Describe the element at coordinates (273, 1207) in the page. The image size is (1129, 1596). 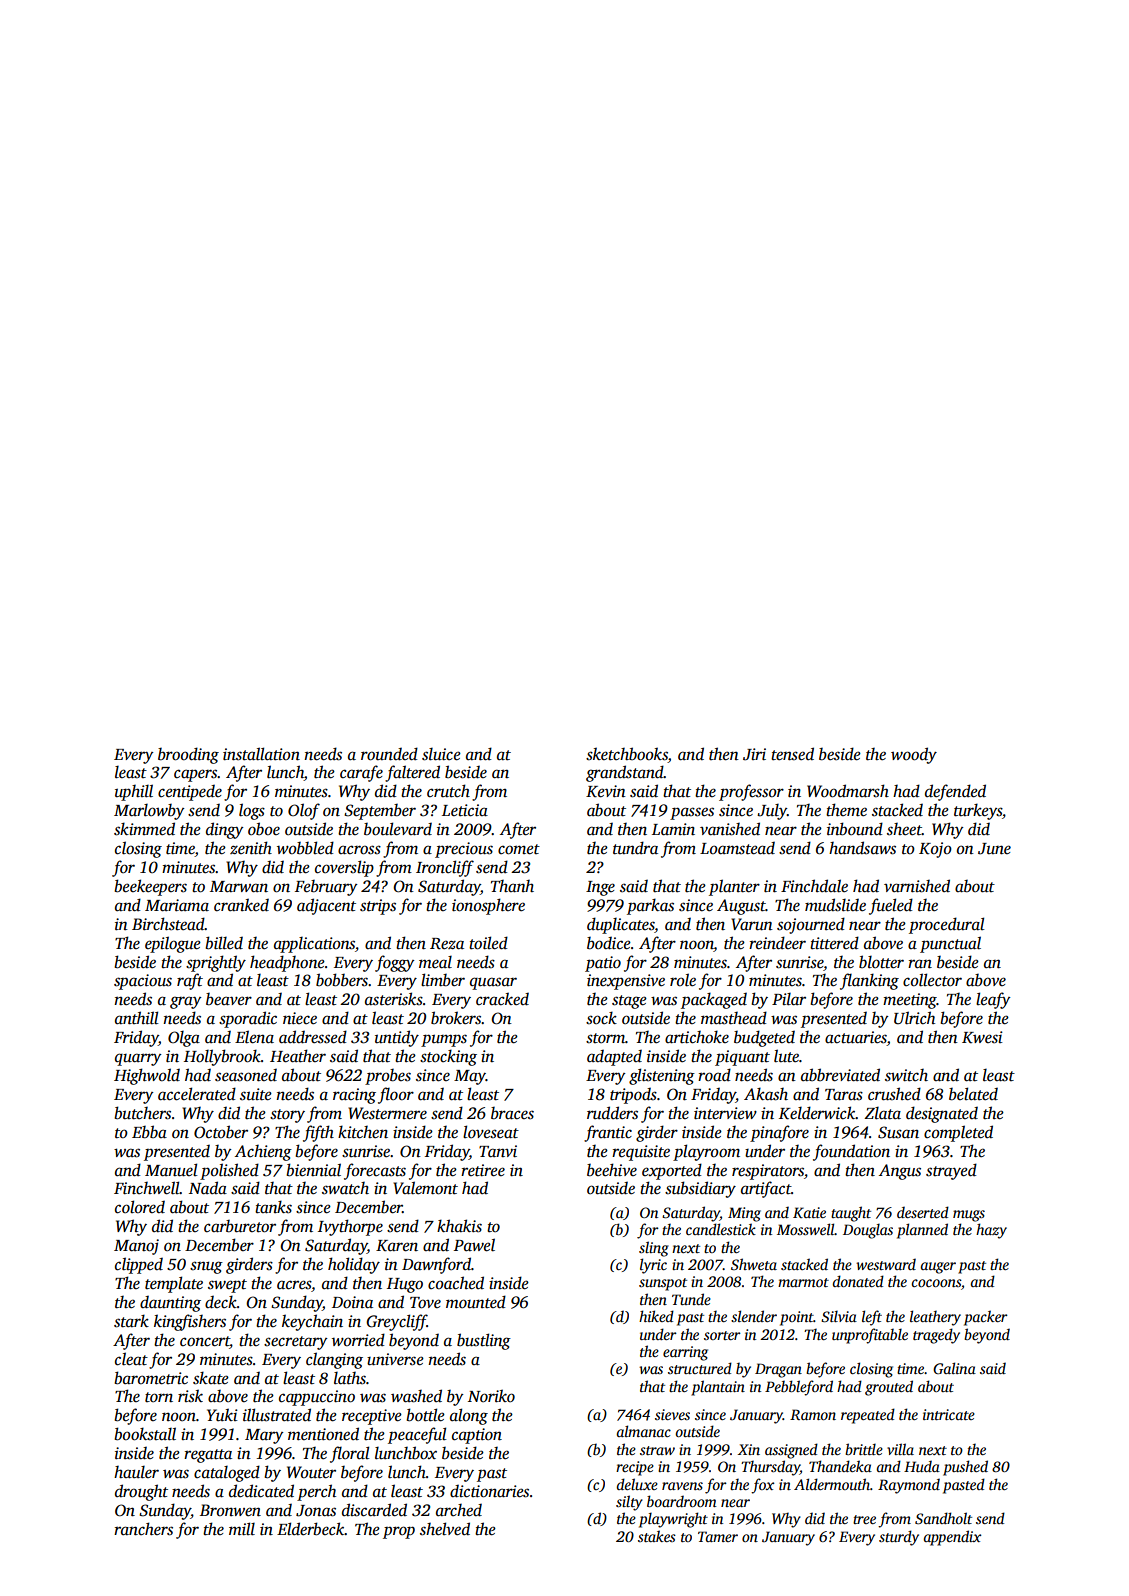
I see `tanks` at that location.
